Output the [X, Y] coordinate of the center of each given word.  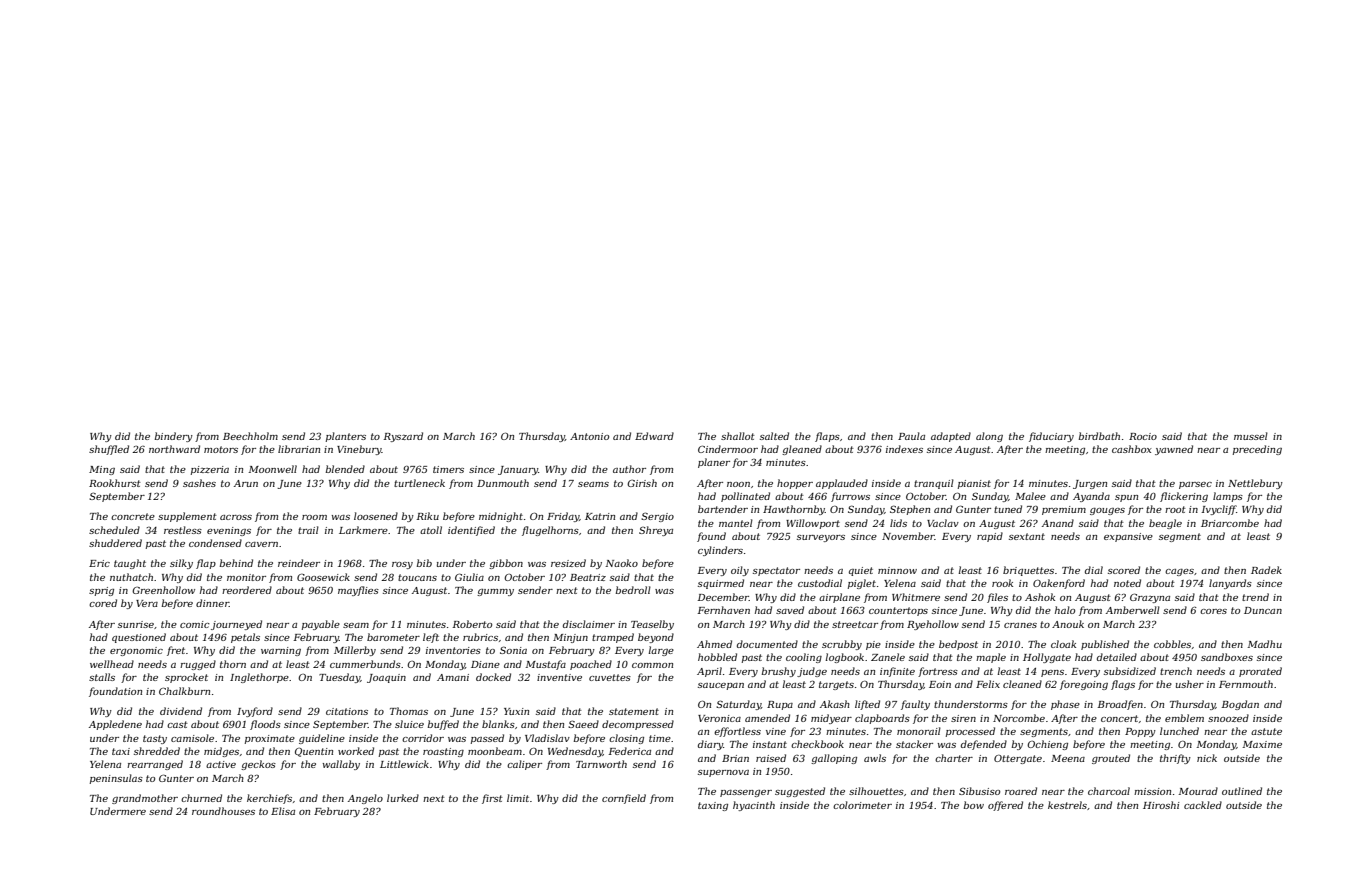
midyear [831, 719]
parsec [1195, 485]
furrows [850, 497]
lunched [1179, 731]
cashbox [1132, 449]
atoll [431, 530]
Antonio [589, 436]
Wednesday [575, 752]
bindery [174, 437]
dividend [181, 711]
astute [1266, 731]
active [221, 764]
